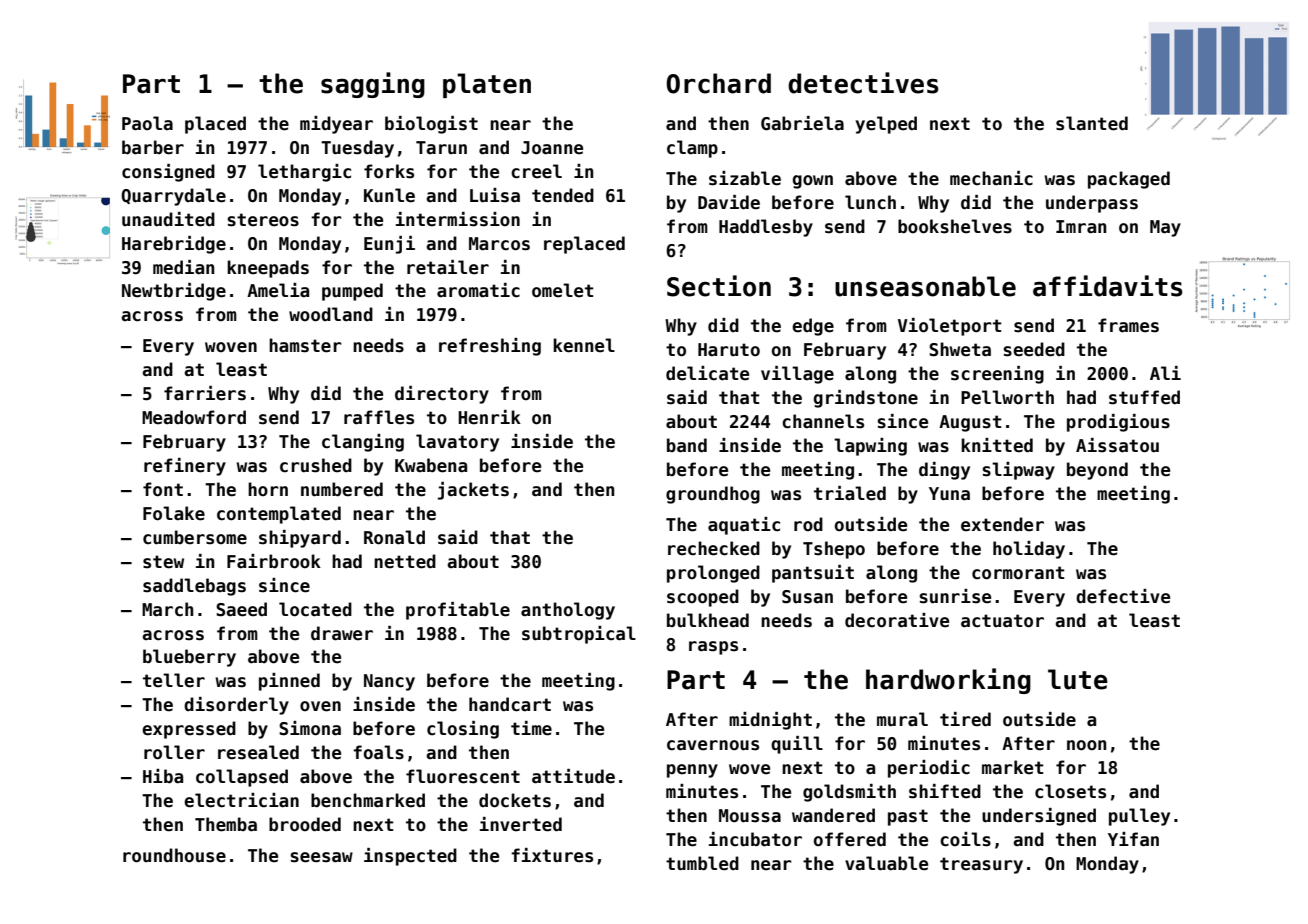 This page has width=1308, height=924. Describe the element at coordinates (168, 173) in the page. I see `consigned` at that location.
